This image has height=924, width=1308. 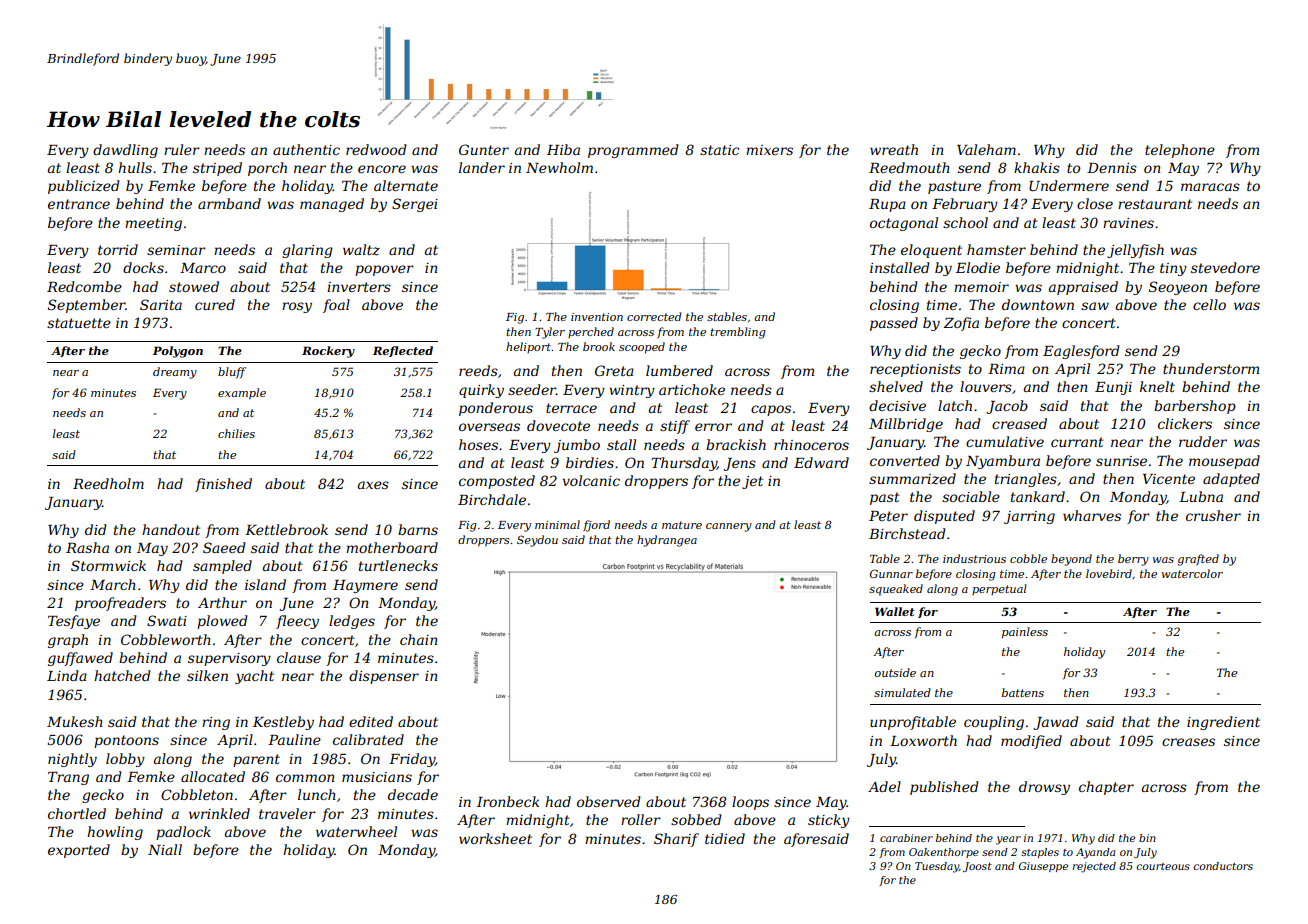 I want to click on chilies, so click(x=236, y=433).
